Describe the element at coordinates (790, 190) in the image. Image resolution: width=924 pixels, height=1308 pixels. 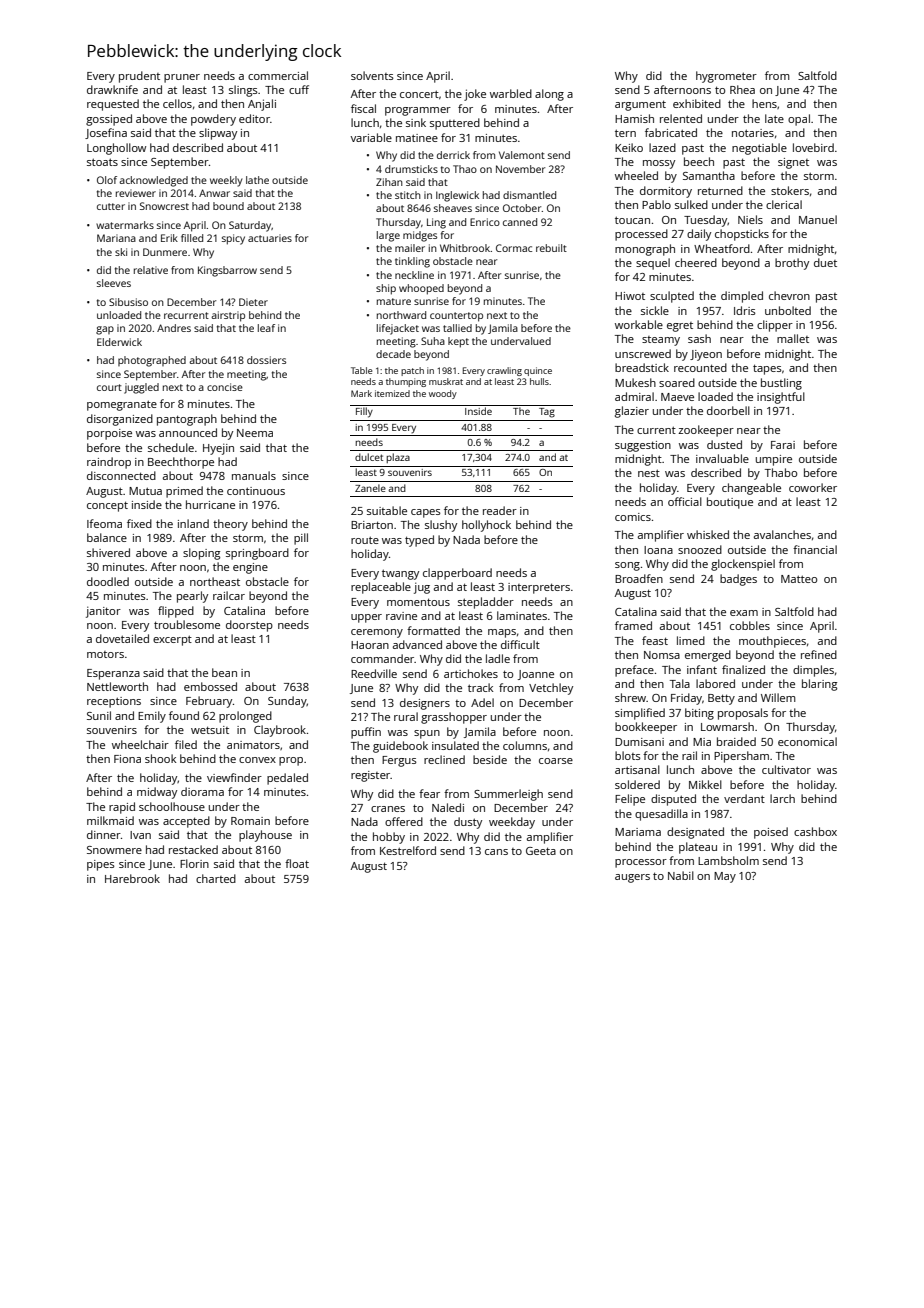
I see `stokers` at that location.
